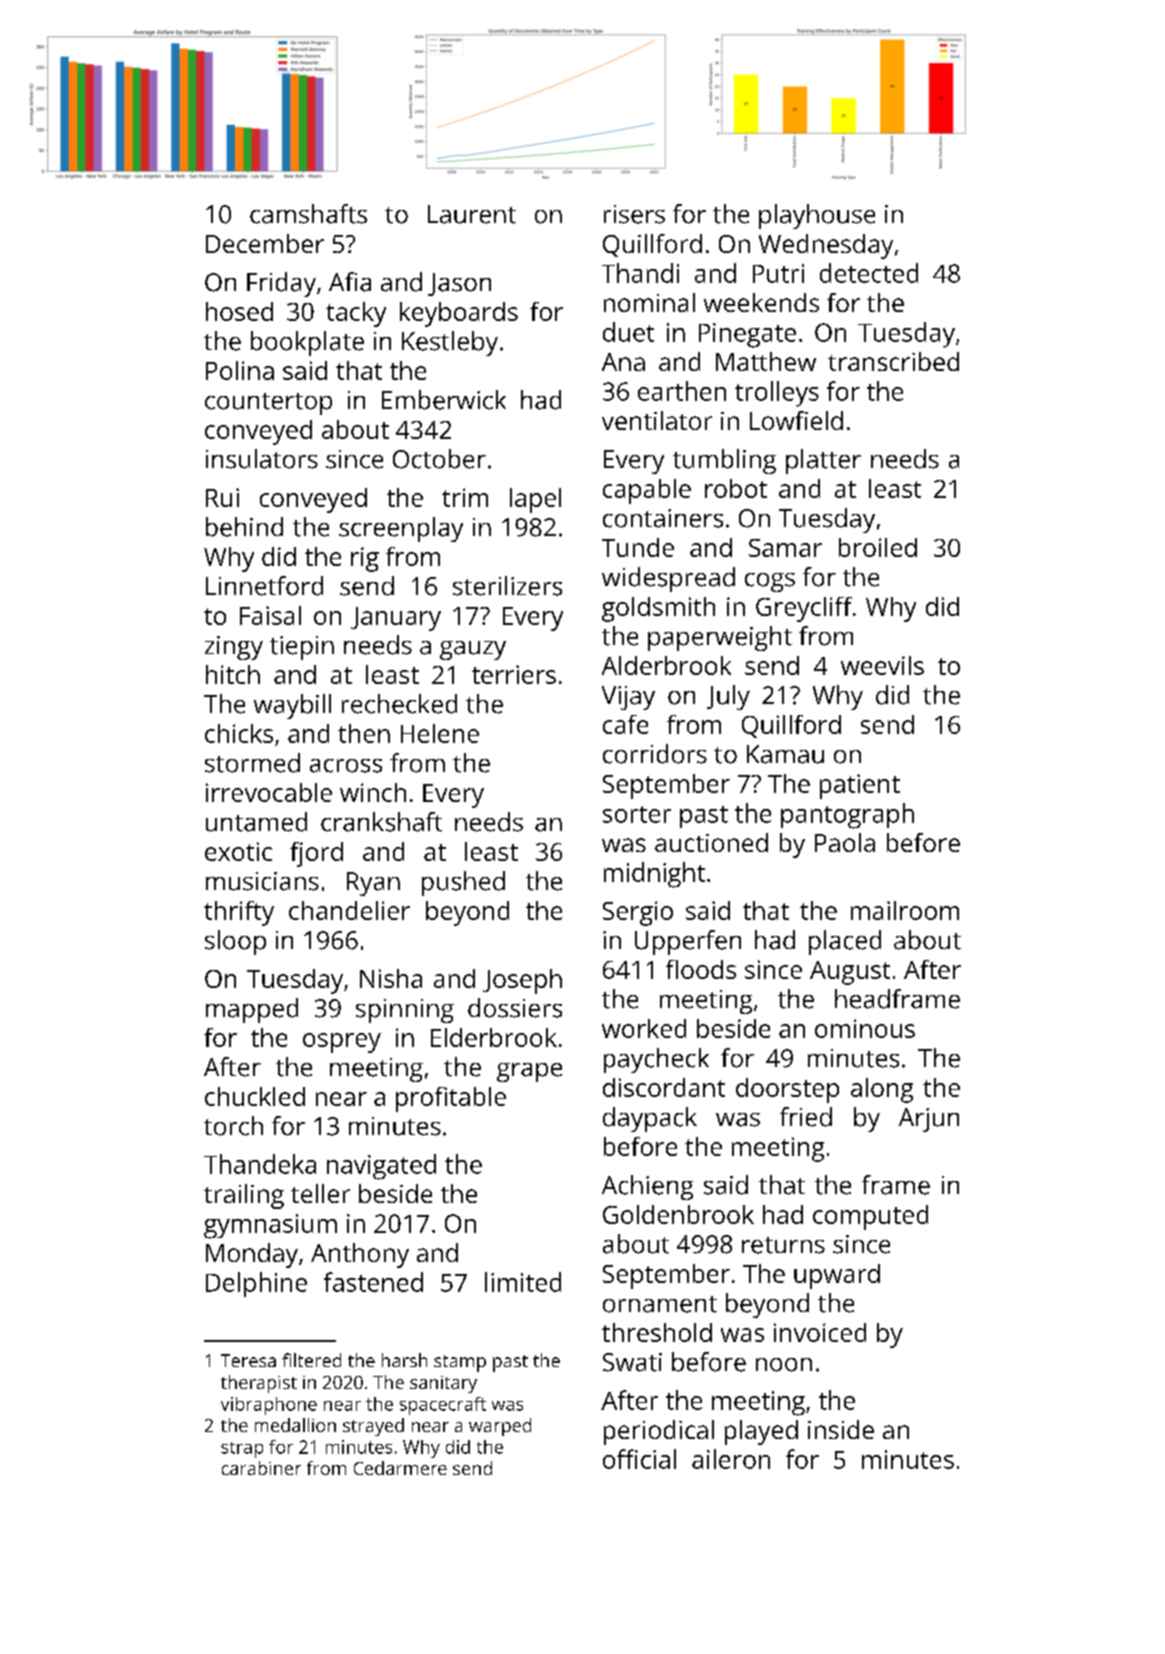 The width and height of the screenshot is (1165, 1654). Describe the element at coordinates (316, 854) in the screenshot. I see `fjord` at that location.
